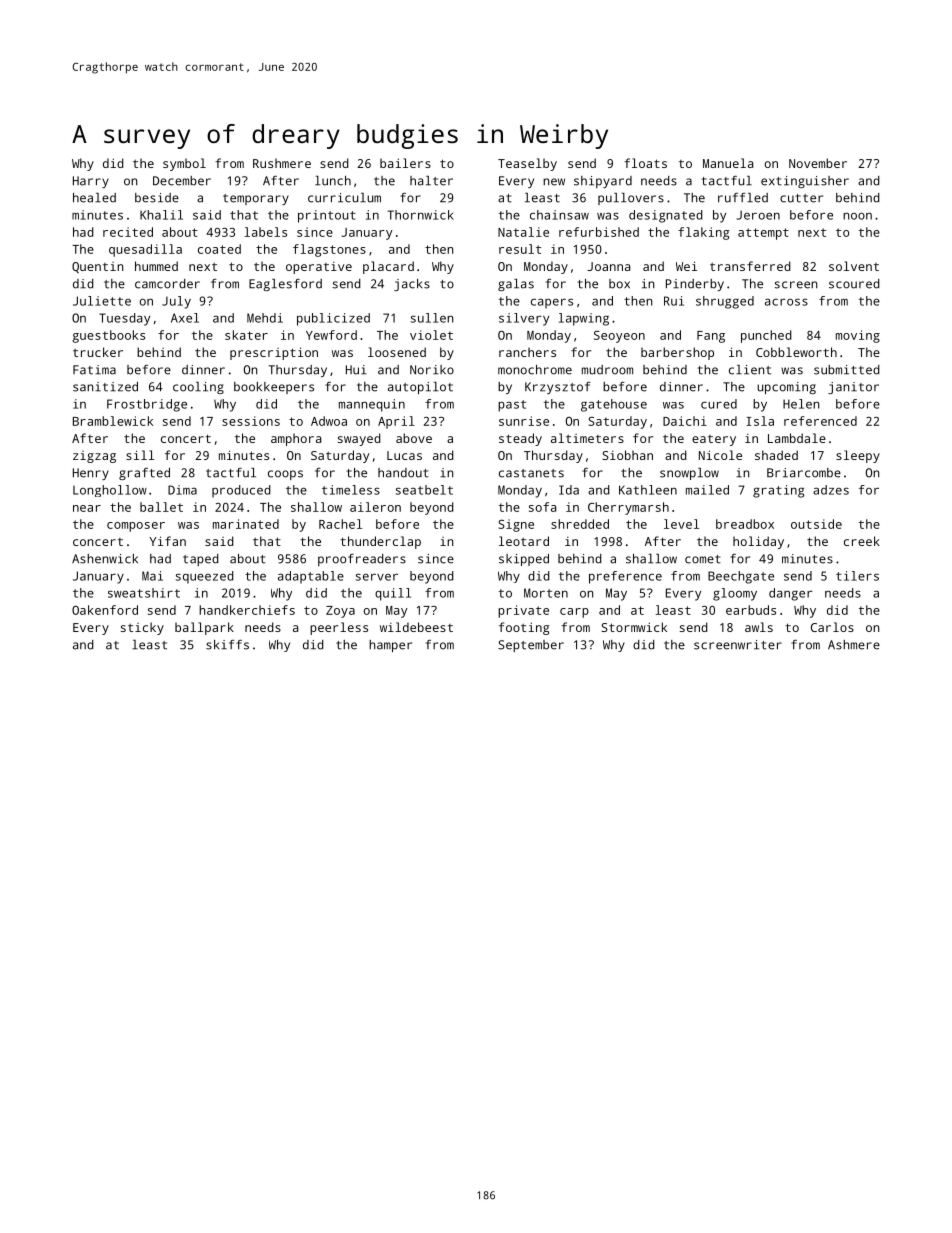 The image size is (952, 1233). I want to click on recited, so click(128, 232).
